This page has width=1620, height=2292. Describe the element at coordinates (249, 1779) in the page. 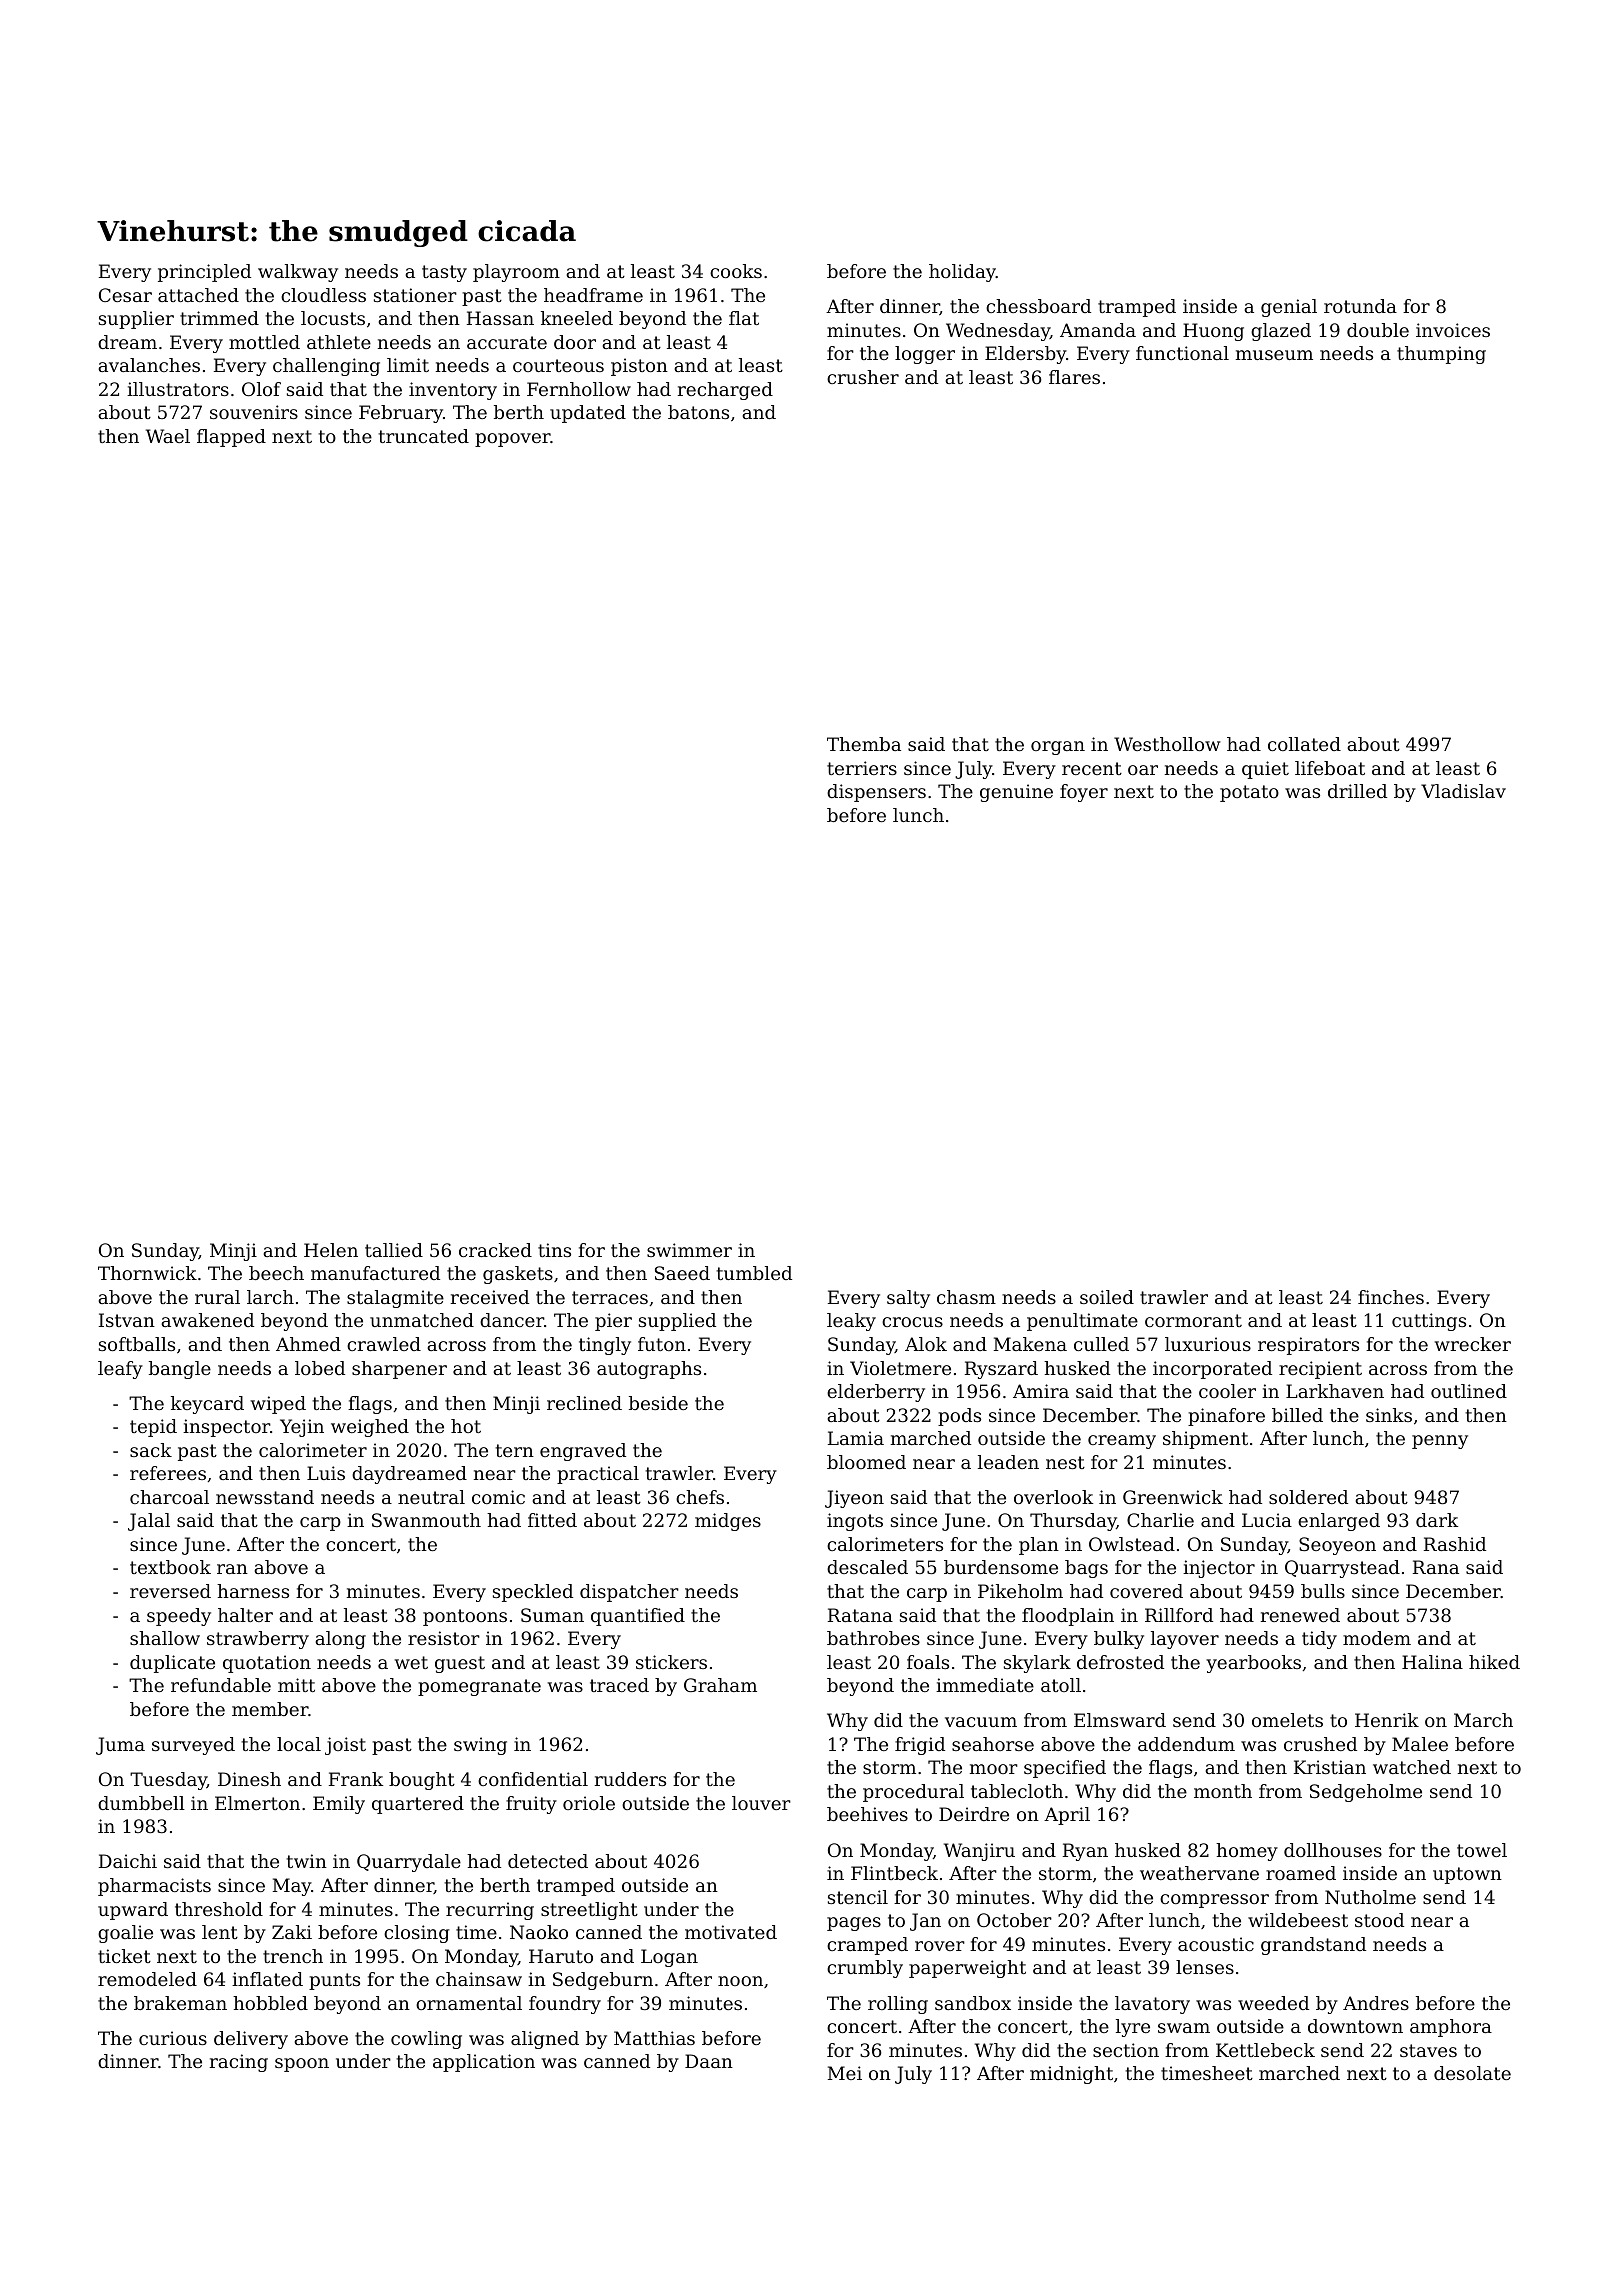

I see `Dinesh` at that location.
